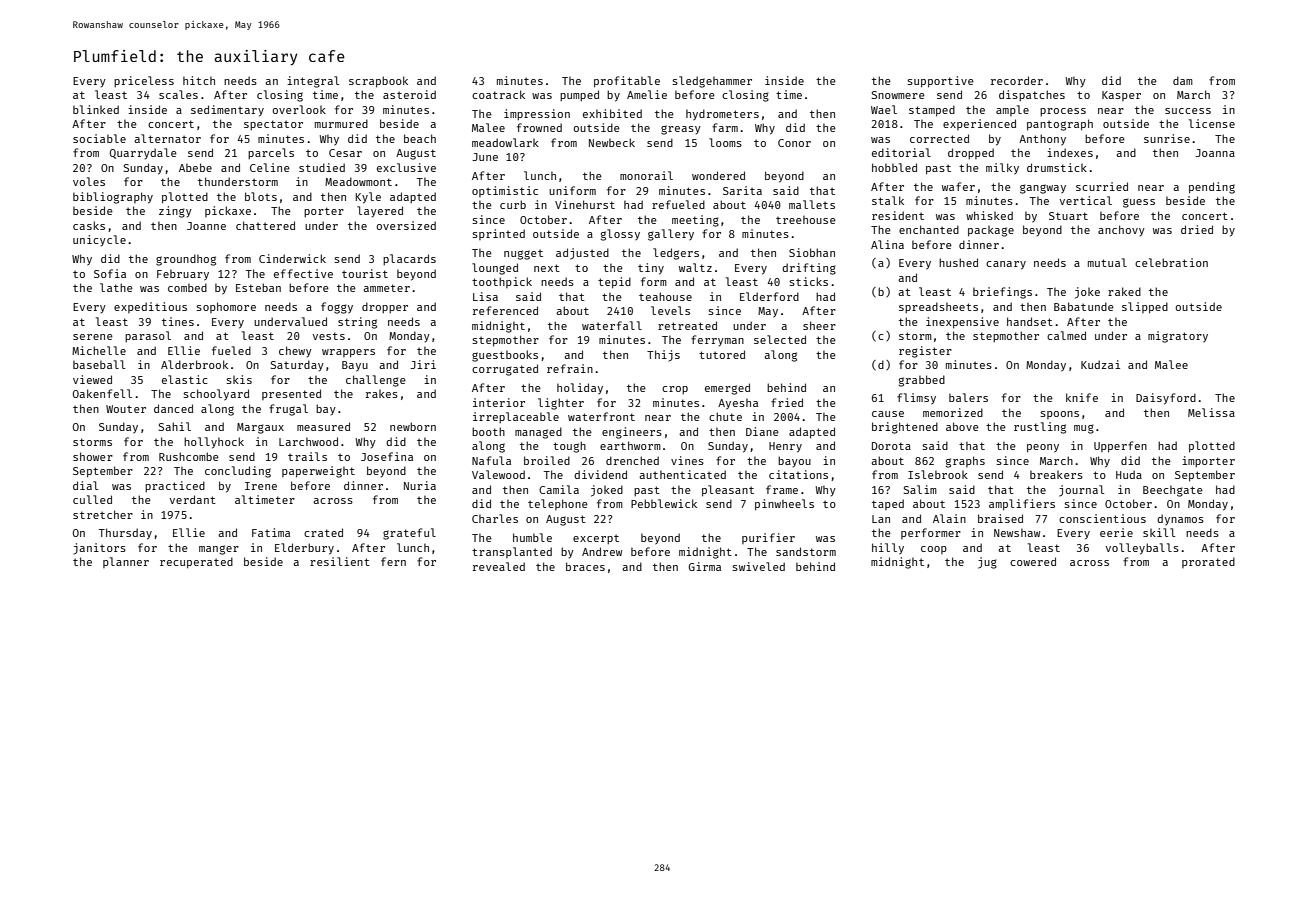  I want to click on stamped, so click(932, 111).
